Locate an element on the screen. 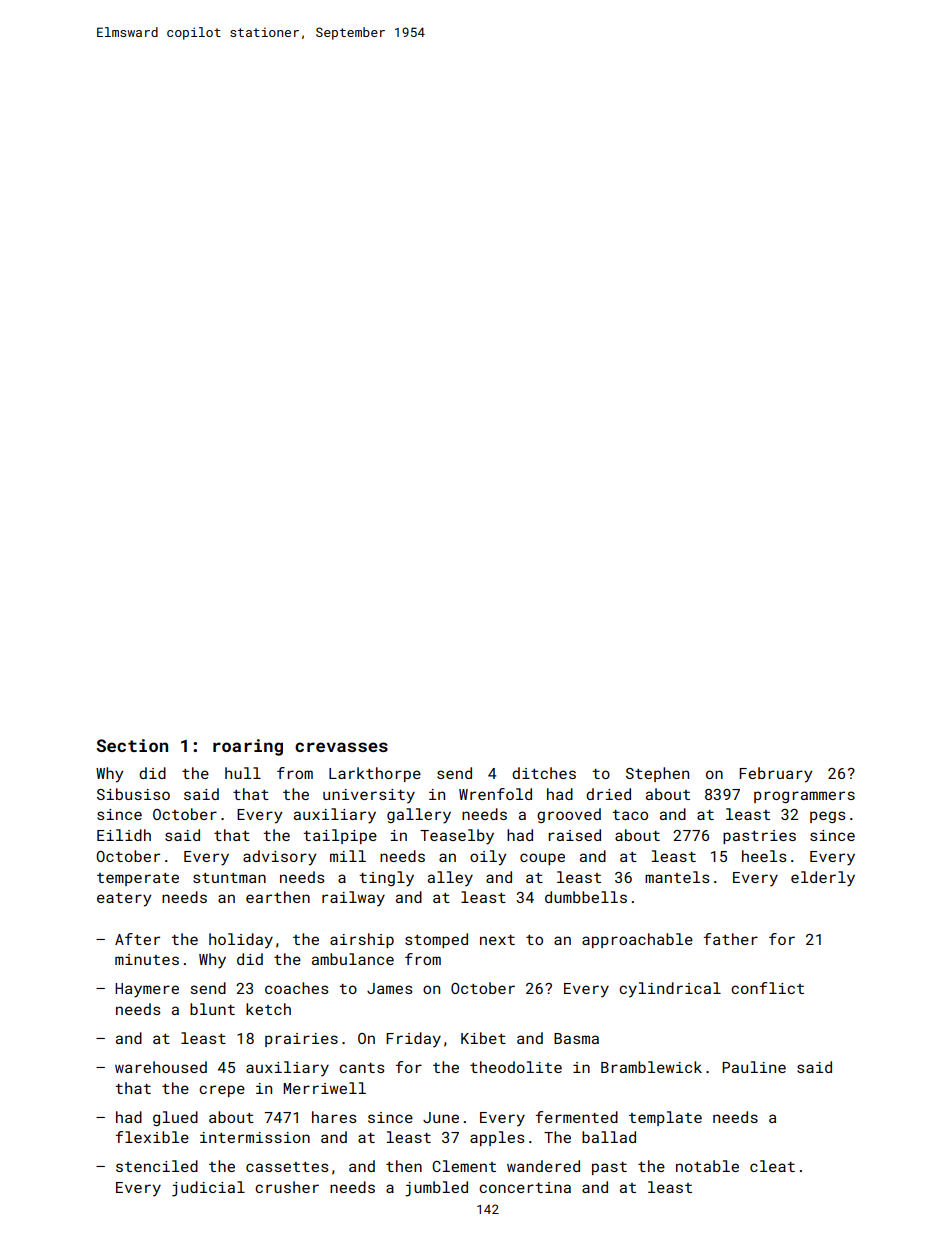 The width and height of the screenshot is (952, 1233). Pauline is located at coordinates (754, 1067).
